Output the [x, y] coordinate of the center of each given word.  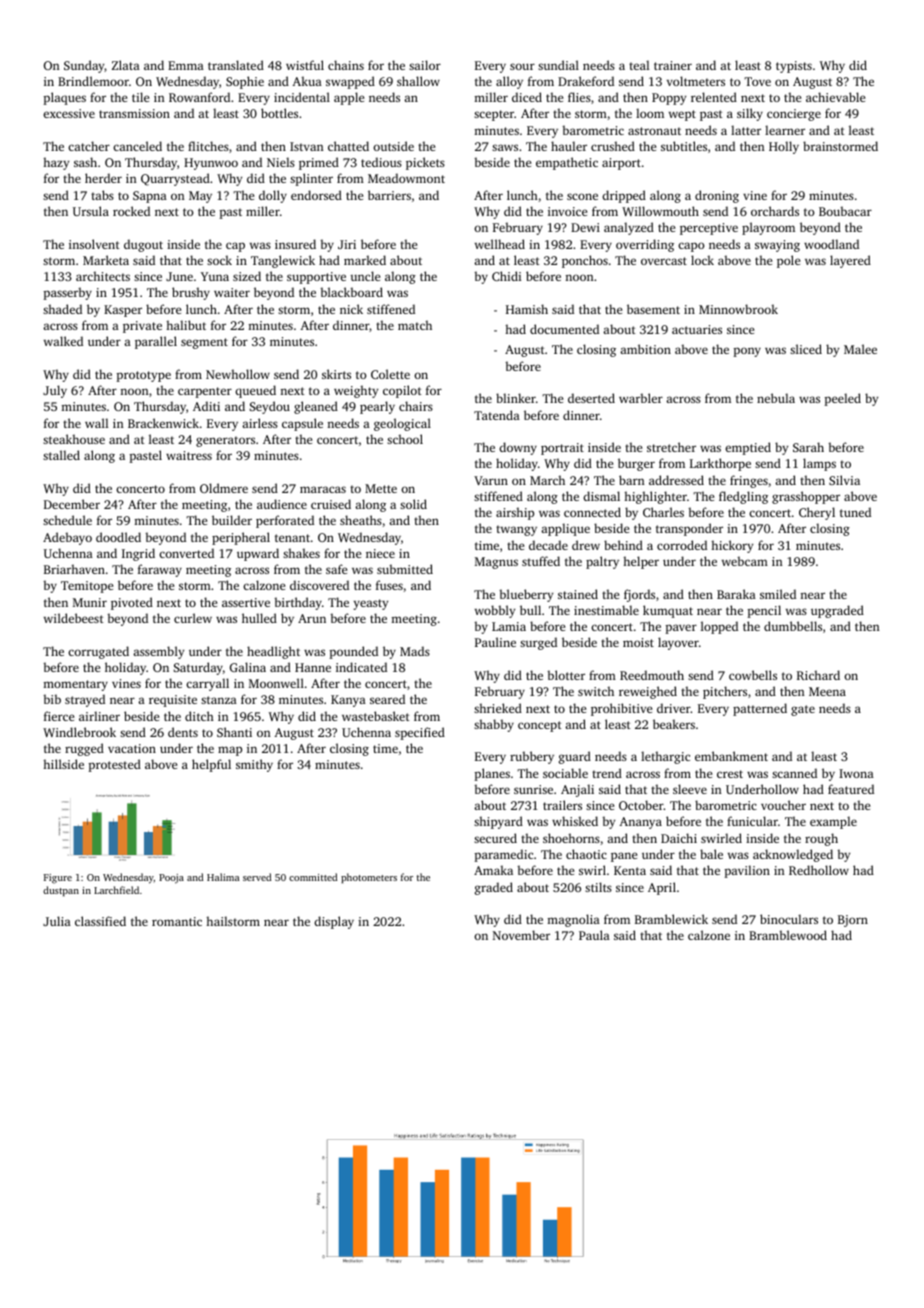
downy [518, 448]
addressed [676, 480]
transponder [689, 529]
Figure [58, 879]
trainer [673, 65]
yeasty [371, 604]
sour [522, 66]
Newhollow [238, 374]
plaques [65, 98]
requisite [173, 701]
